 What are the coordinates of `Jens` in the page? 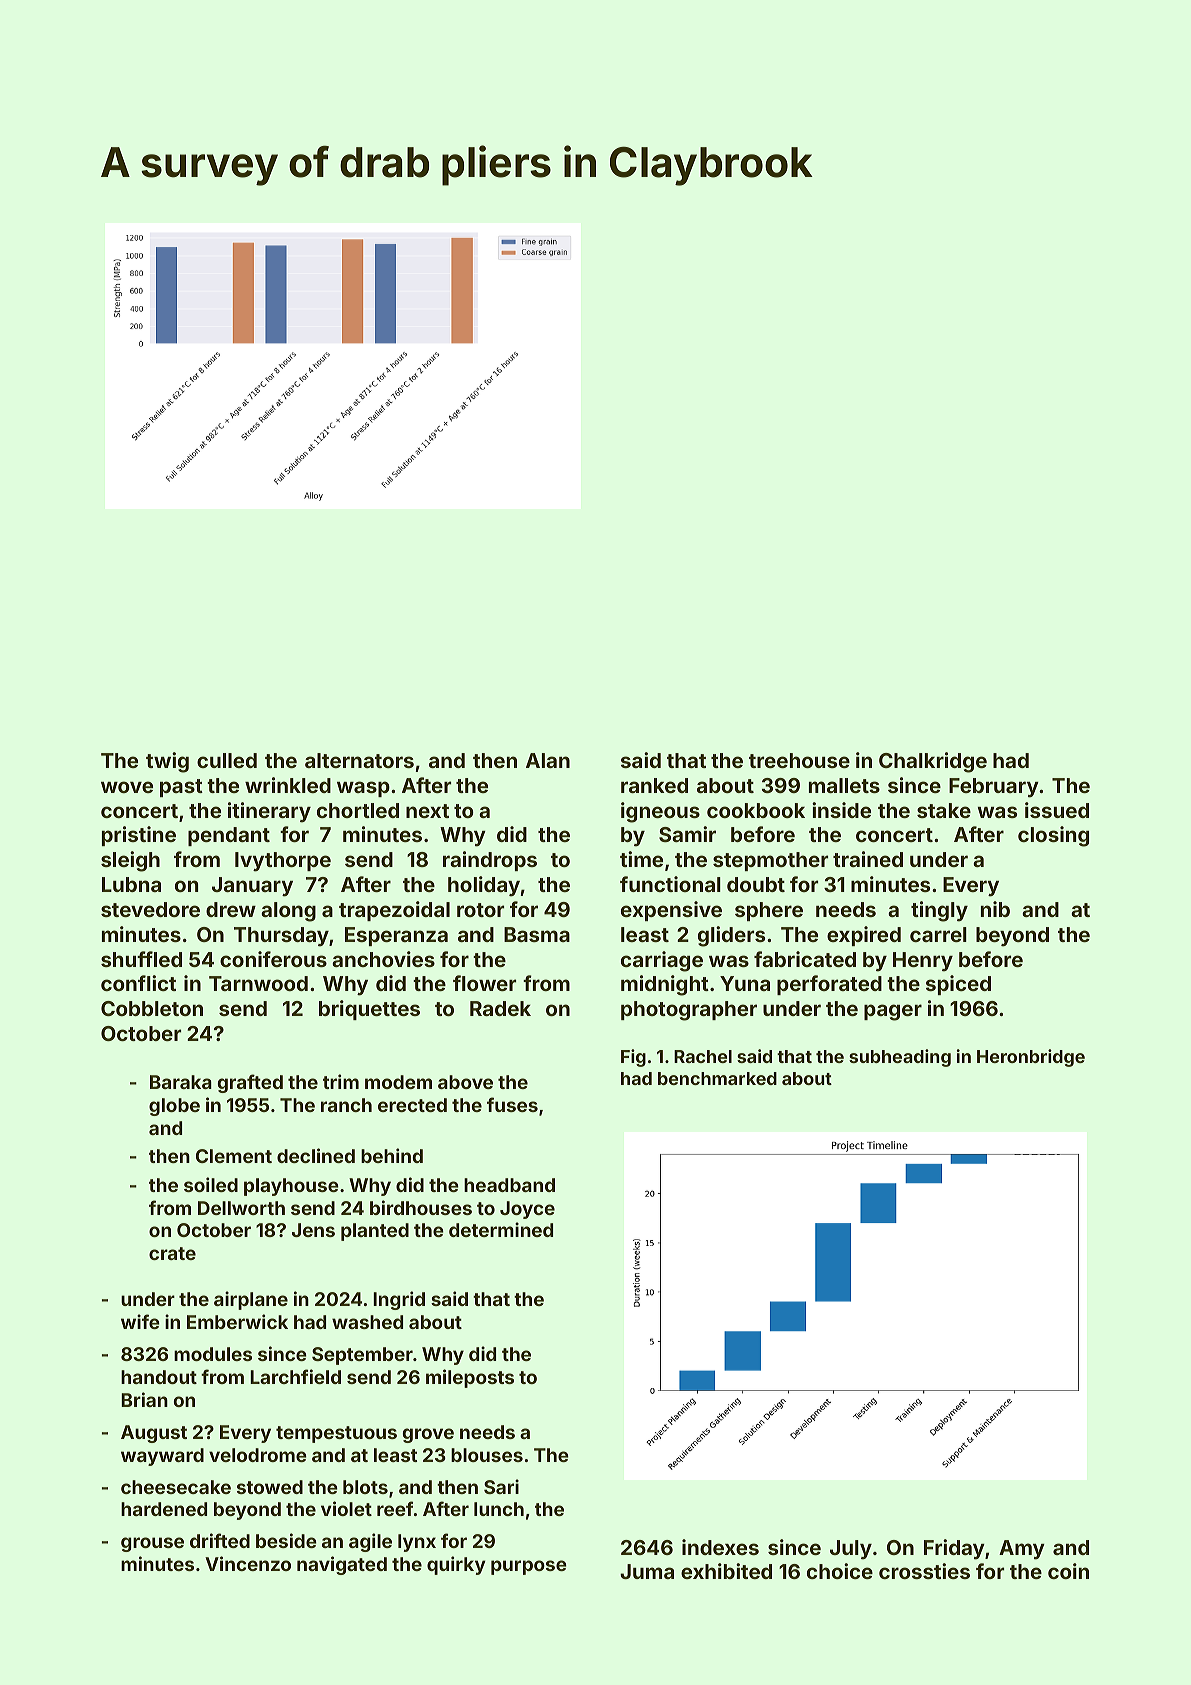 It's located at (313, 1230).
